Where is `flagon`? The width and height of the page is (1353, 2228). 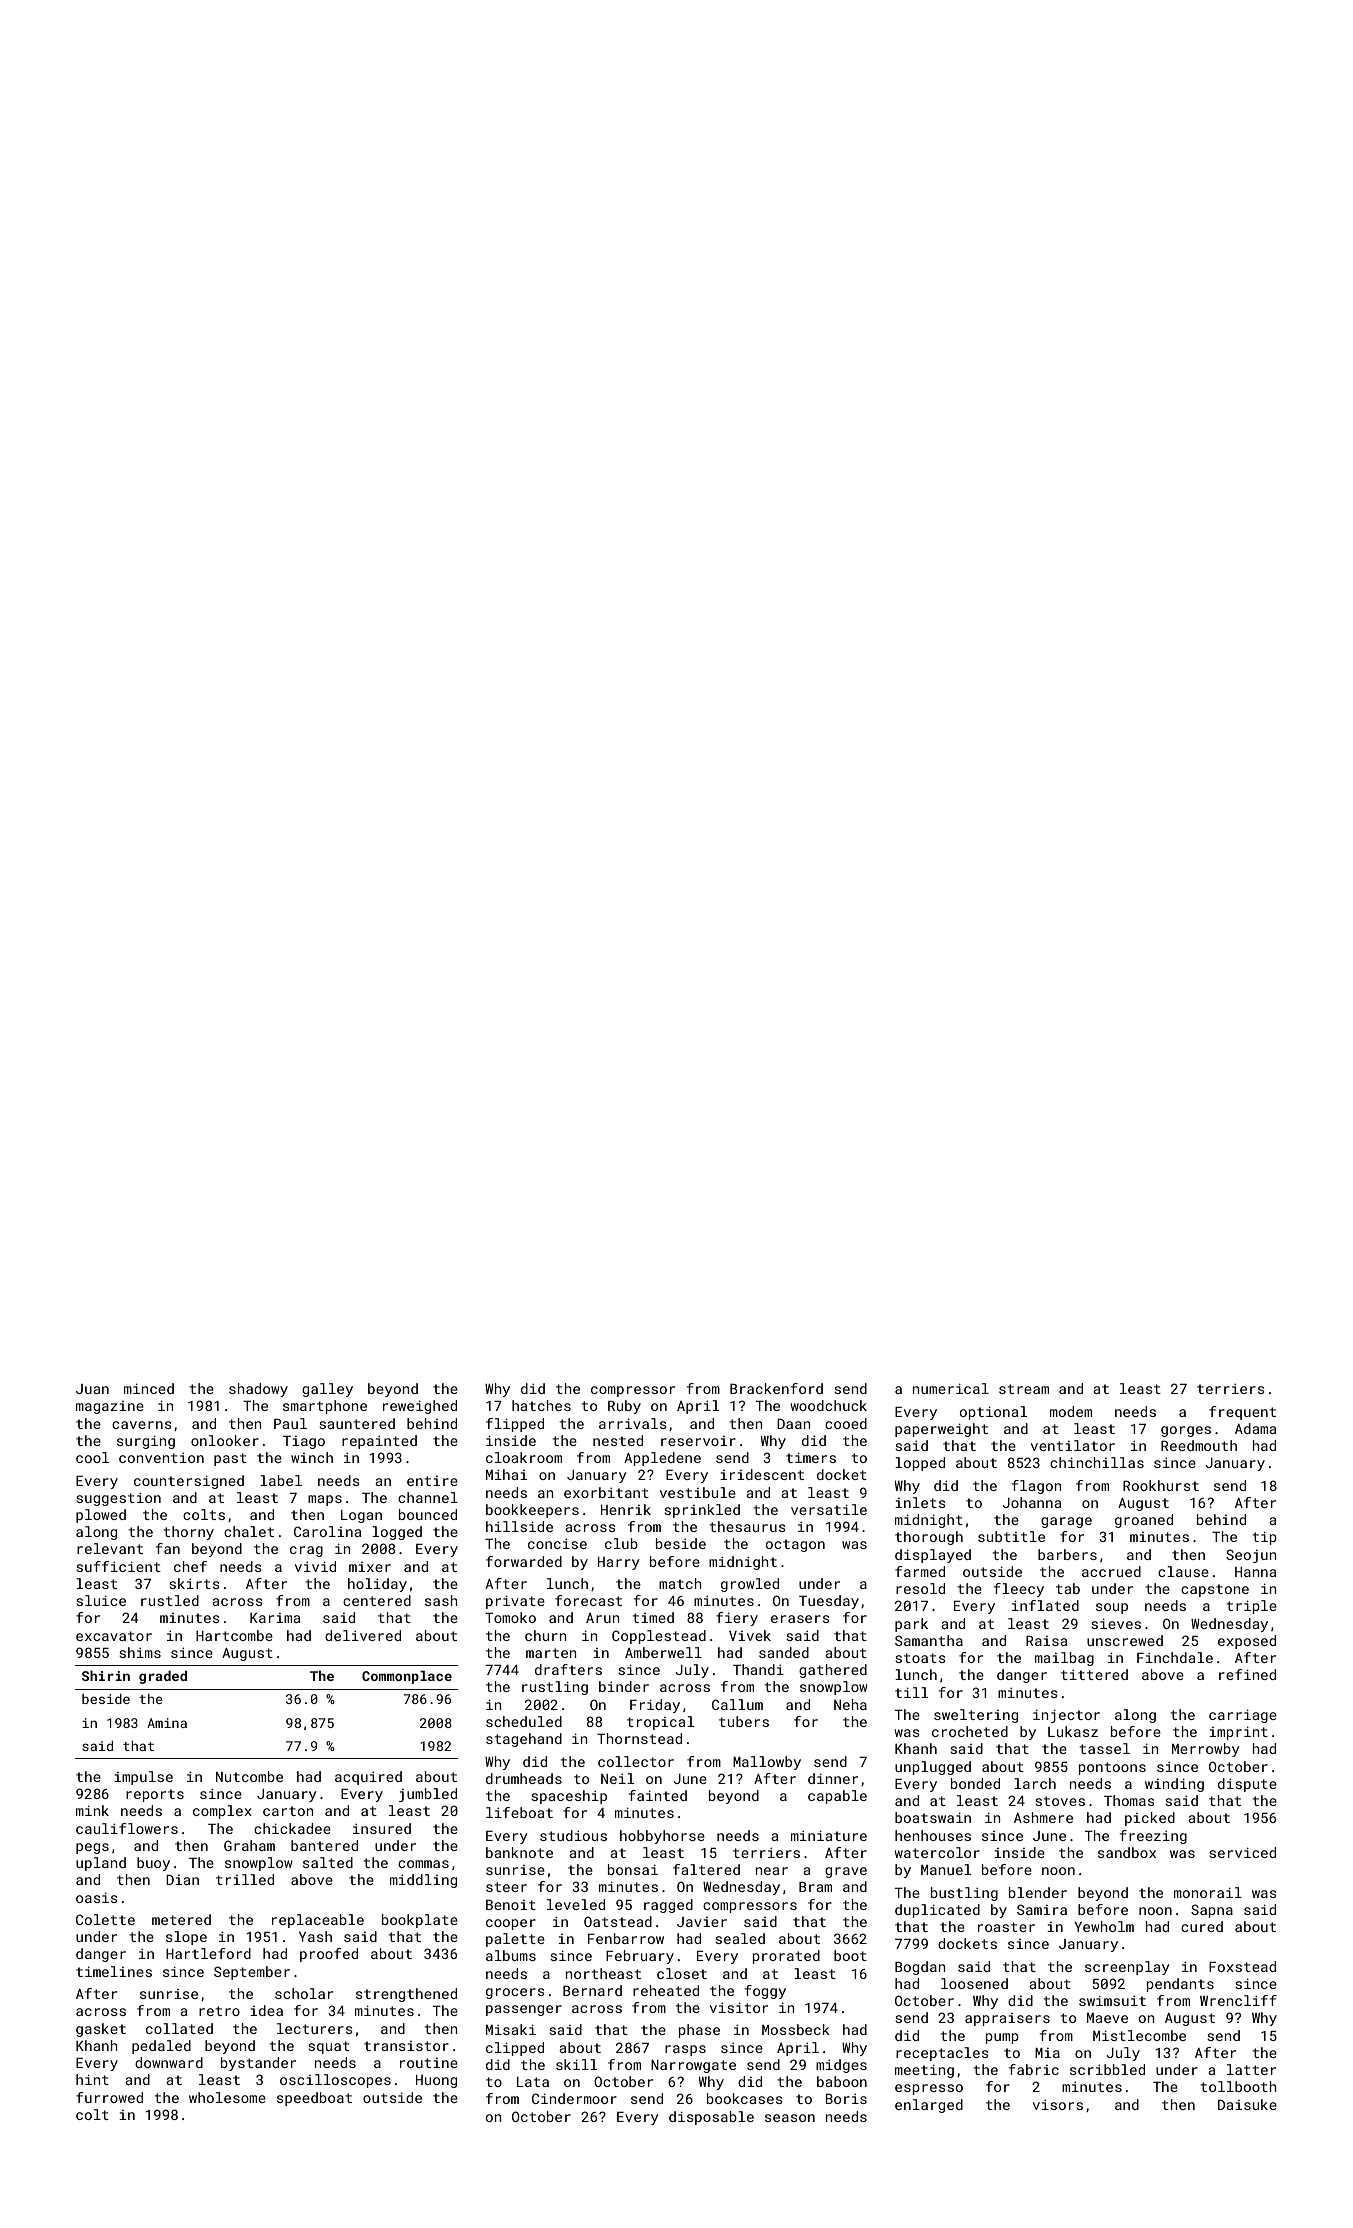
flagon is located at coordinates (1036, 1487).
